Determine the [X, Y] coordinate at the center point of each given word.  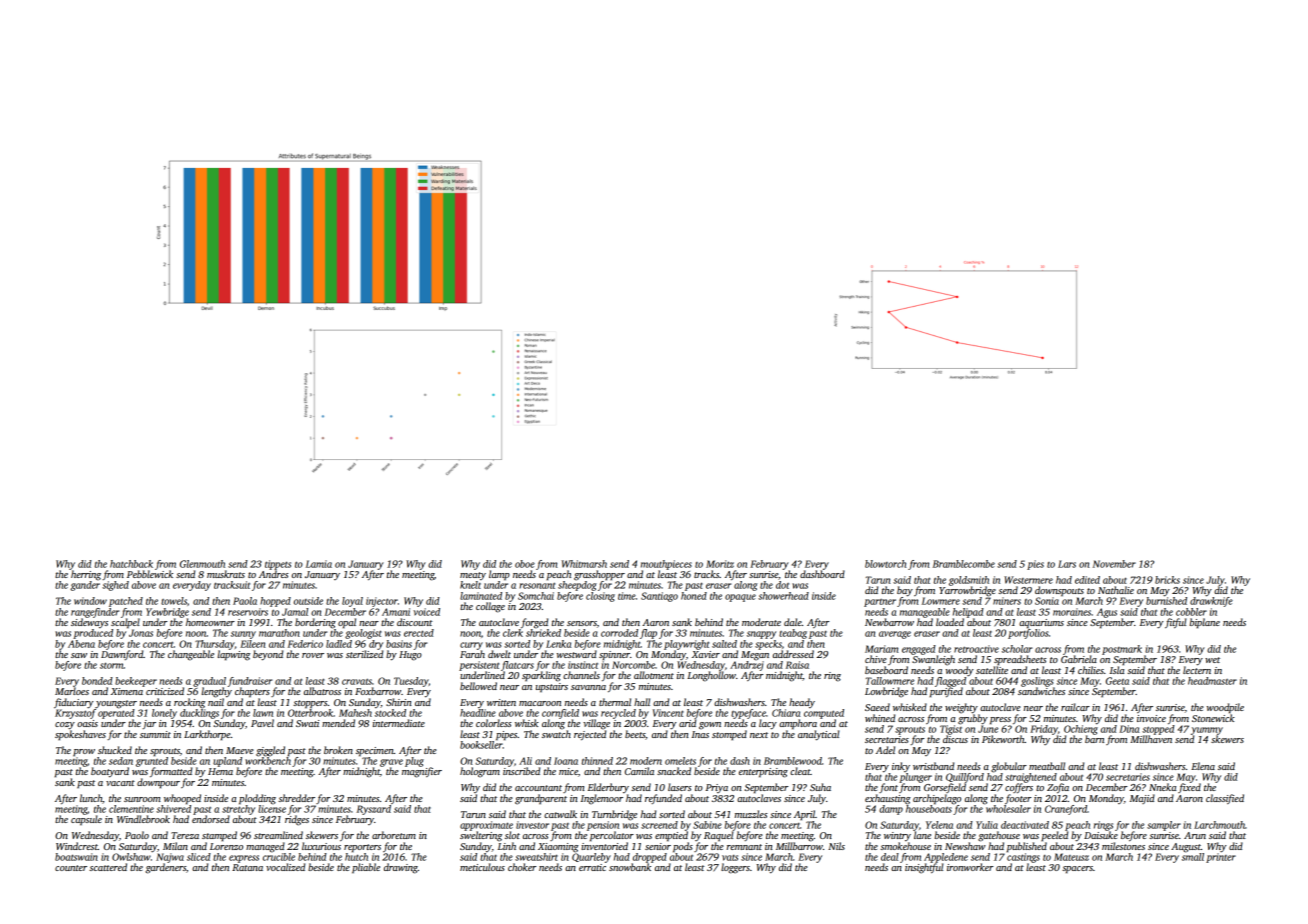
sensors [582, 623]
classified [1225, 799]
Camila [639, 771]
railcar [1075, 707]
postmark [1122, 650]
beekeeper [136, 682]
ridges [297, 820]
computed [824, 714]
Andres [274, 574]
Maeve [239, 750]
